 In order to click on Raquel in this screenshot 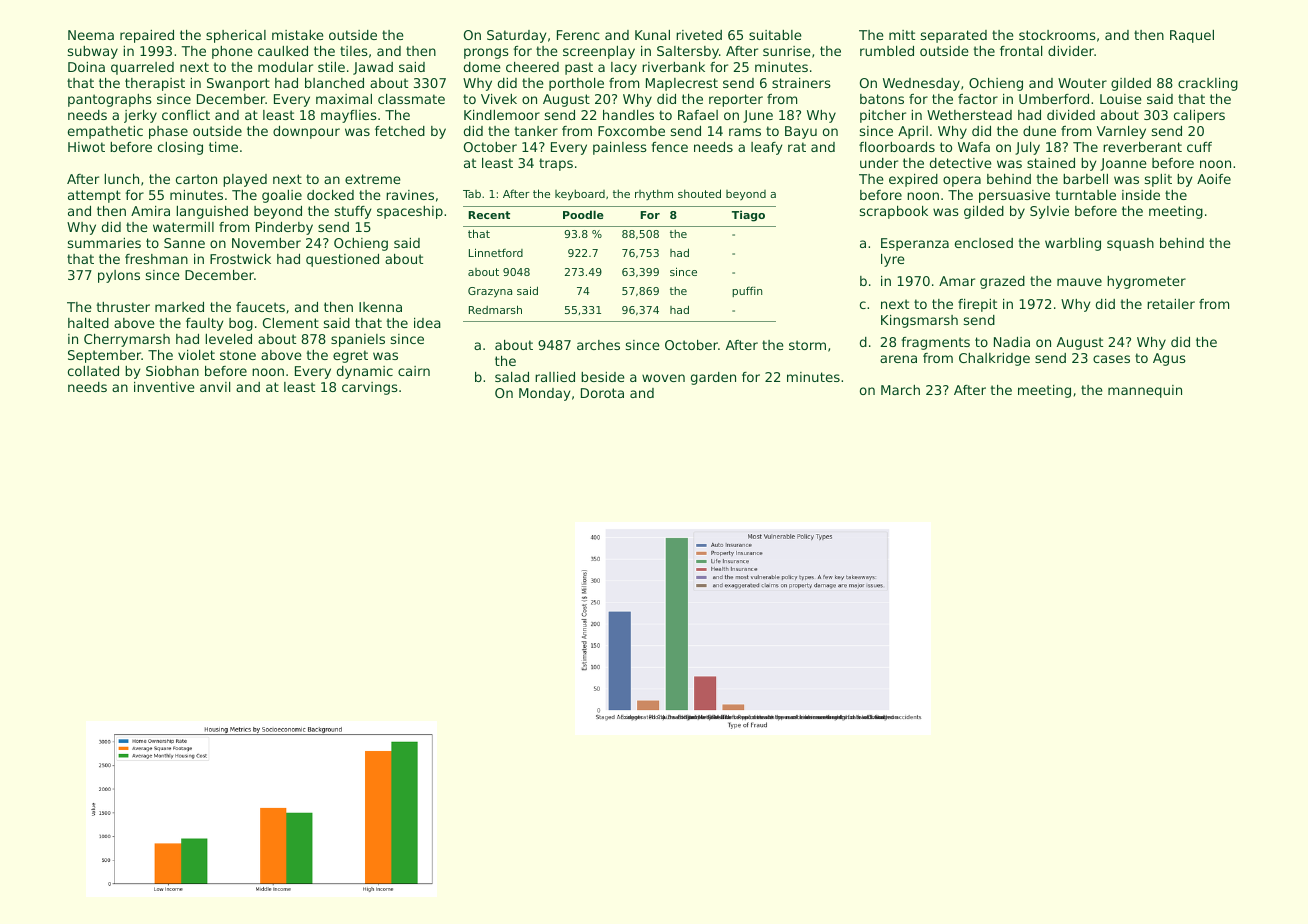, I will do `click(1192, 36)`.
